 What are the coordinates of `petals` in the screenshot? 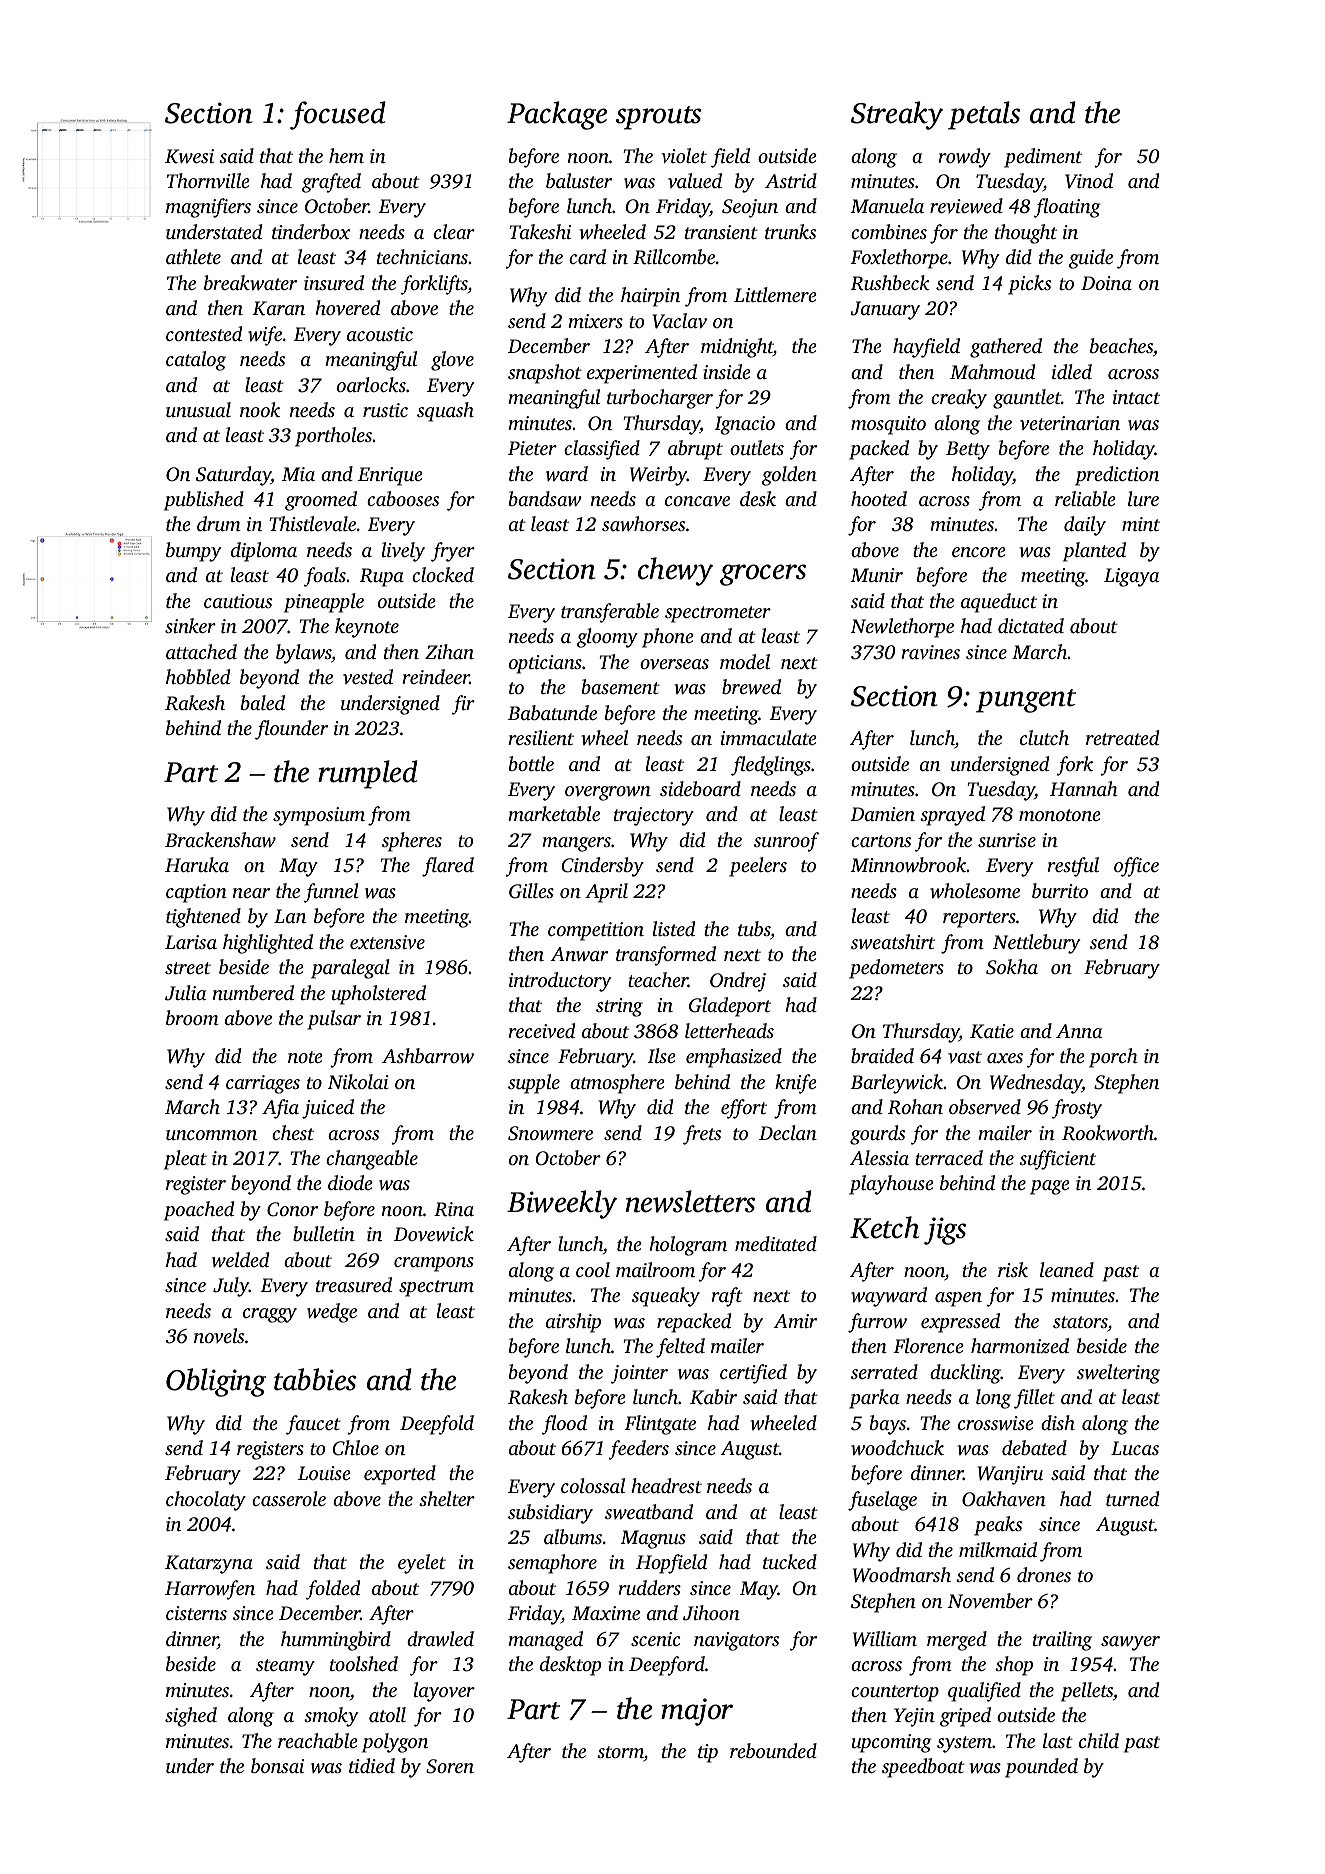 It's located at (984, 115).
